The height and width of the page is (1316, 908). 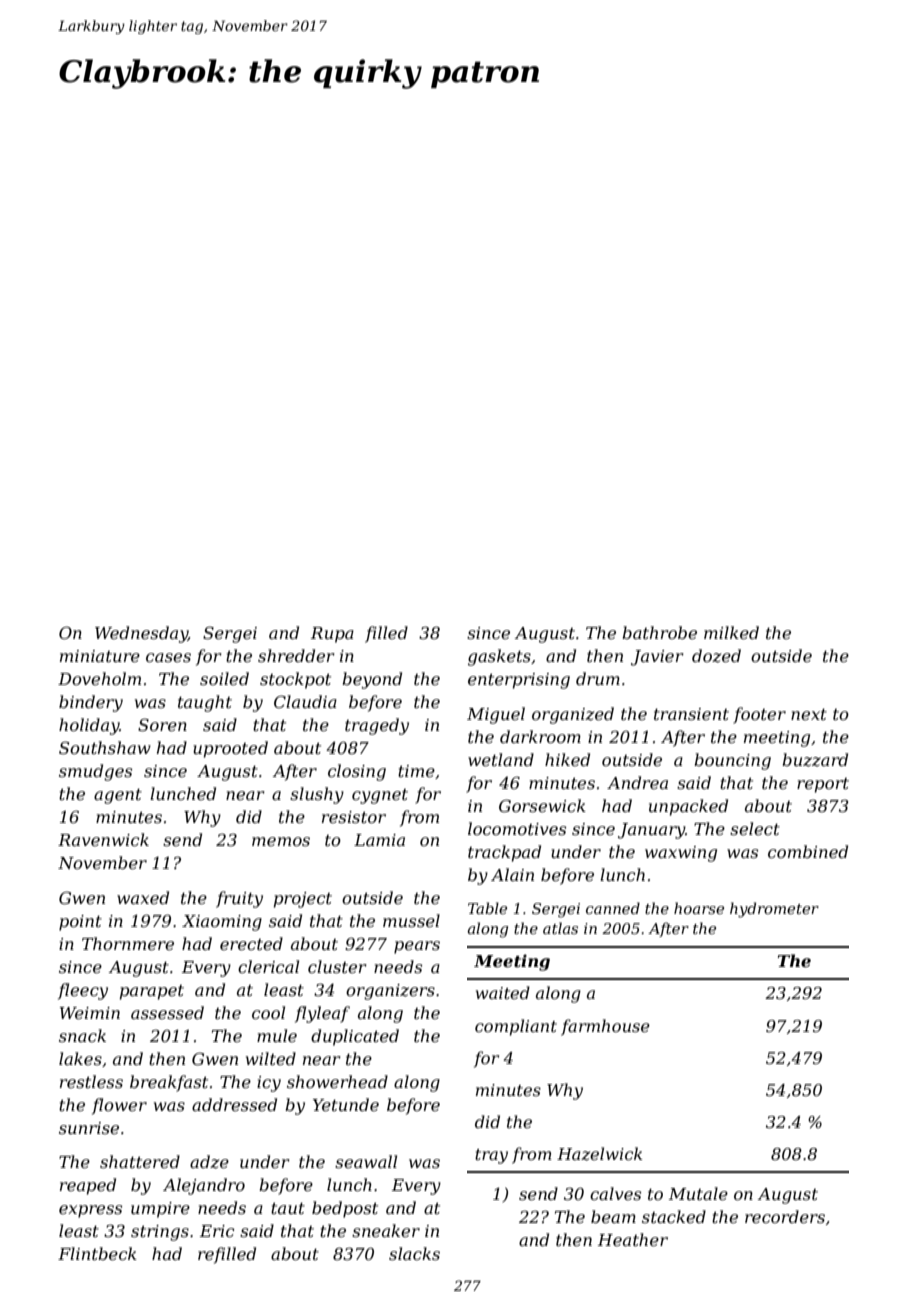 I want to click on shredder, so click(x=296, y=655).
